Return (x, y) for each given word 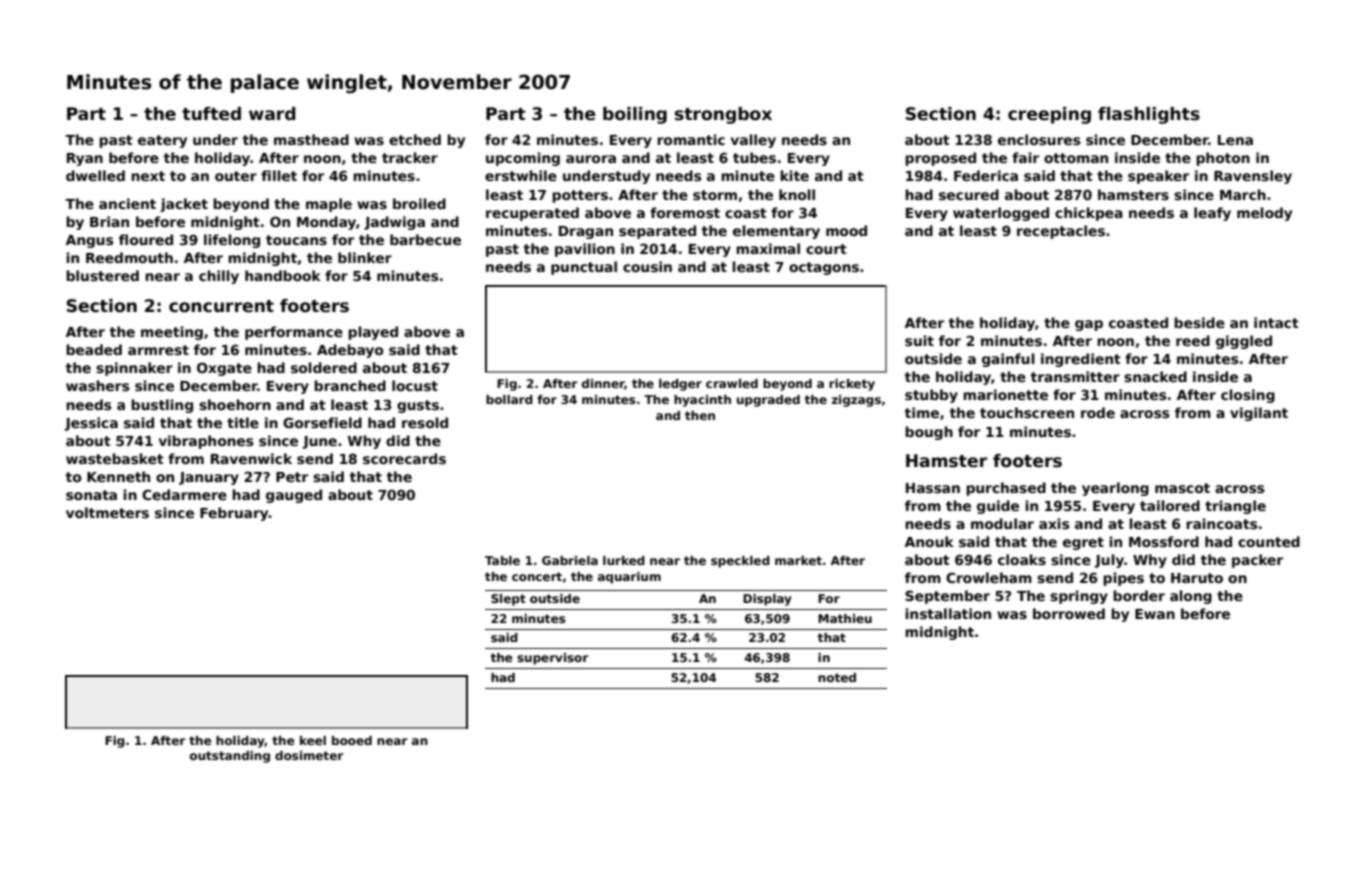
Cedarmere (184, 494)
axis (1054, 523)
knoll (797, 194)
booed (352, 740)
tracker (410, 157)
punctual (584, 268)
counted (1269, 541)
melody (1264, 214)
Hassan (933, 488)
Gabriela (570, 560)
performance (294, 333)
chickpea (1089, 214)
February (234, 514)
